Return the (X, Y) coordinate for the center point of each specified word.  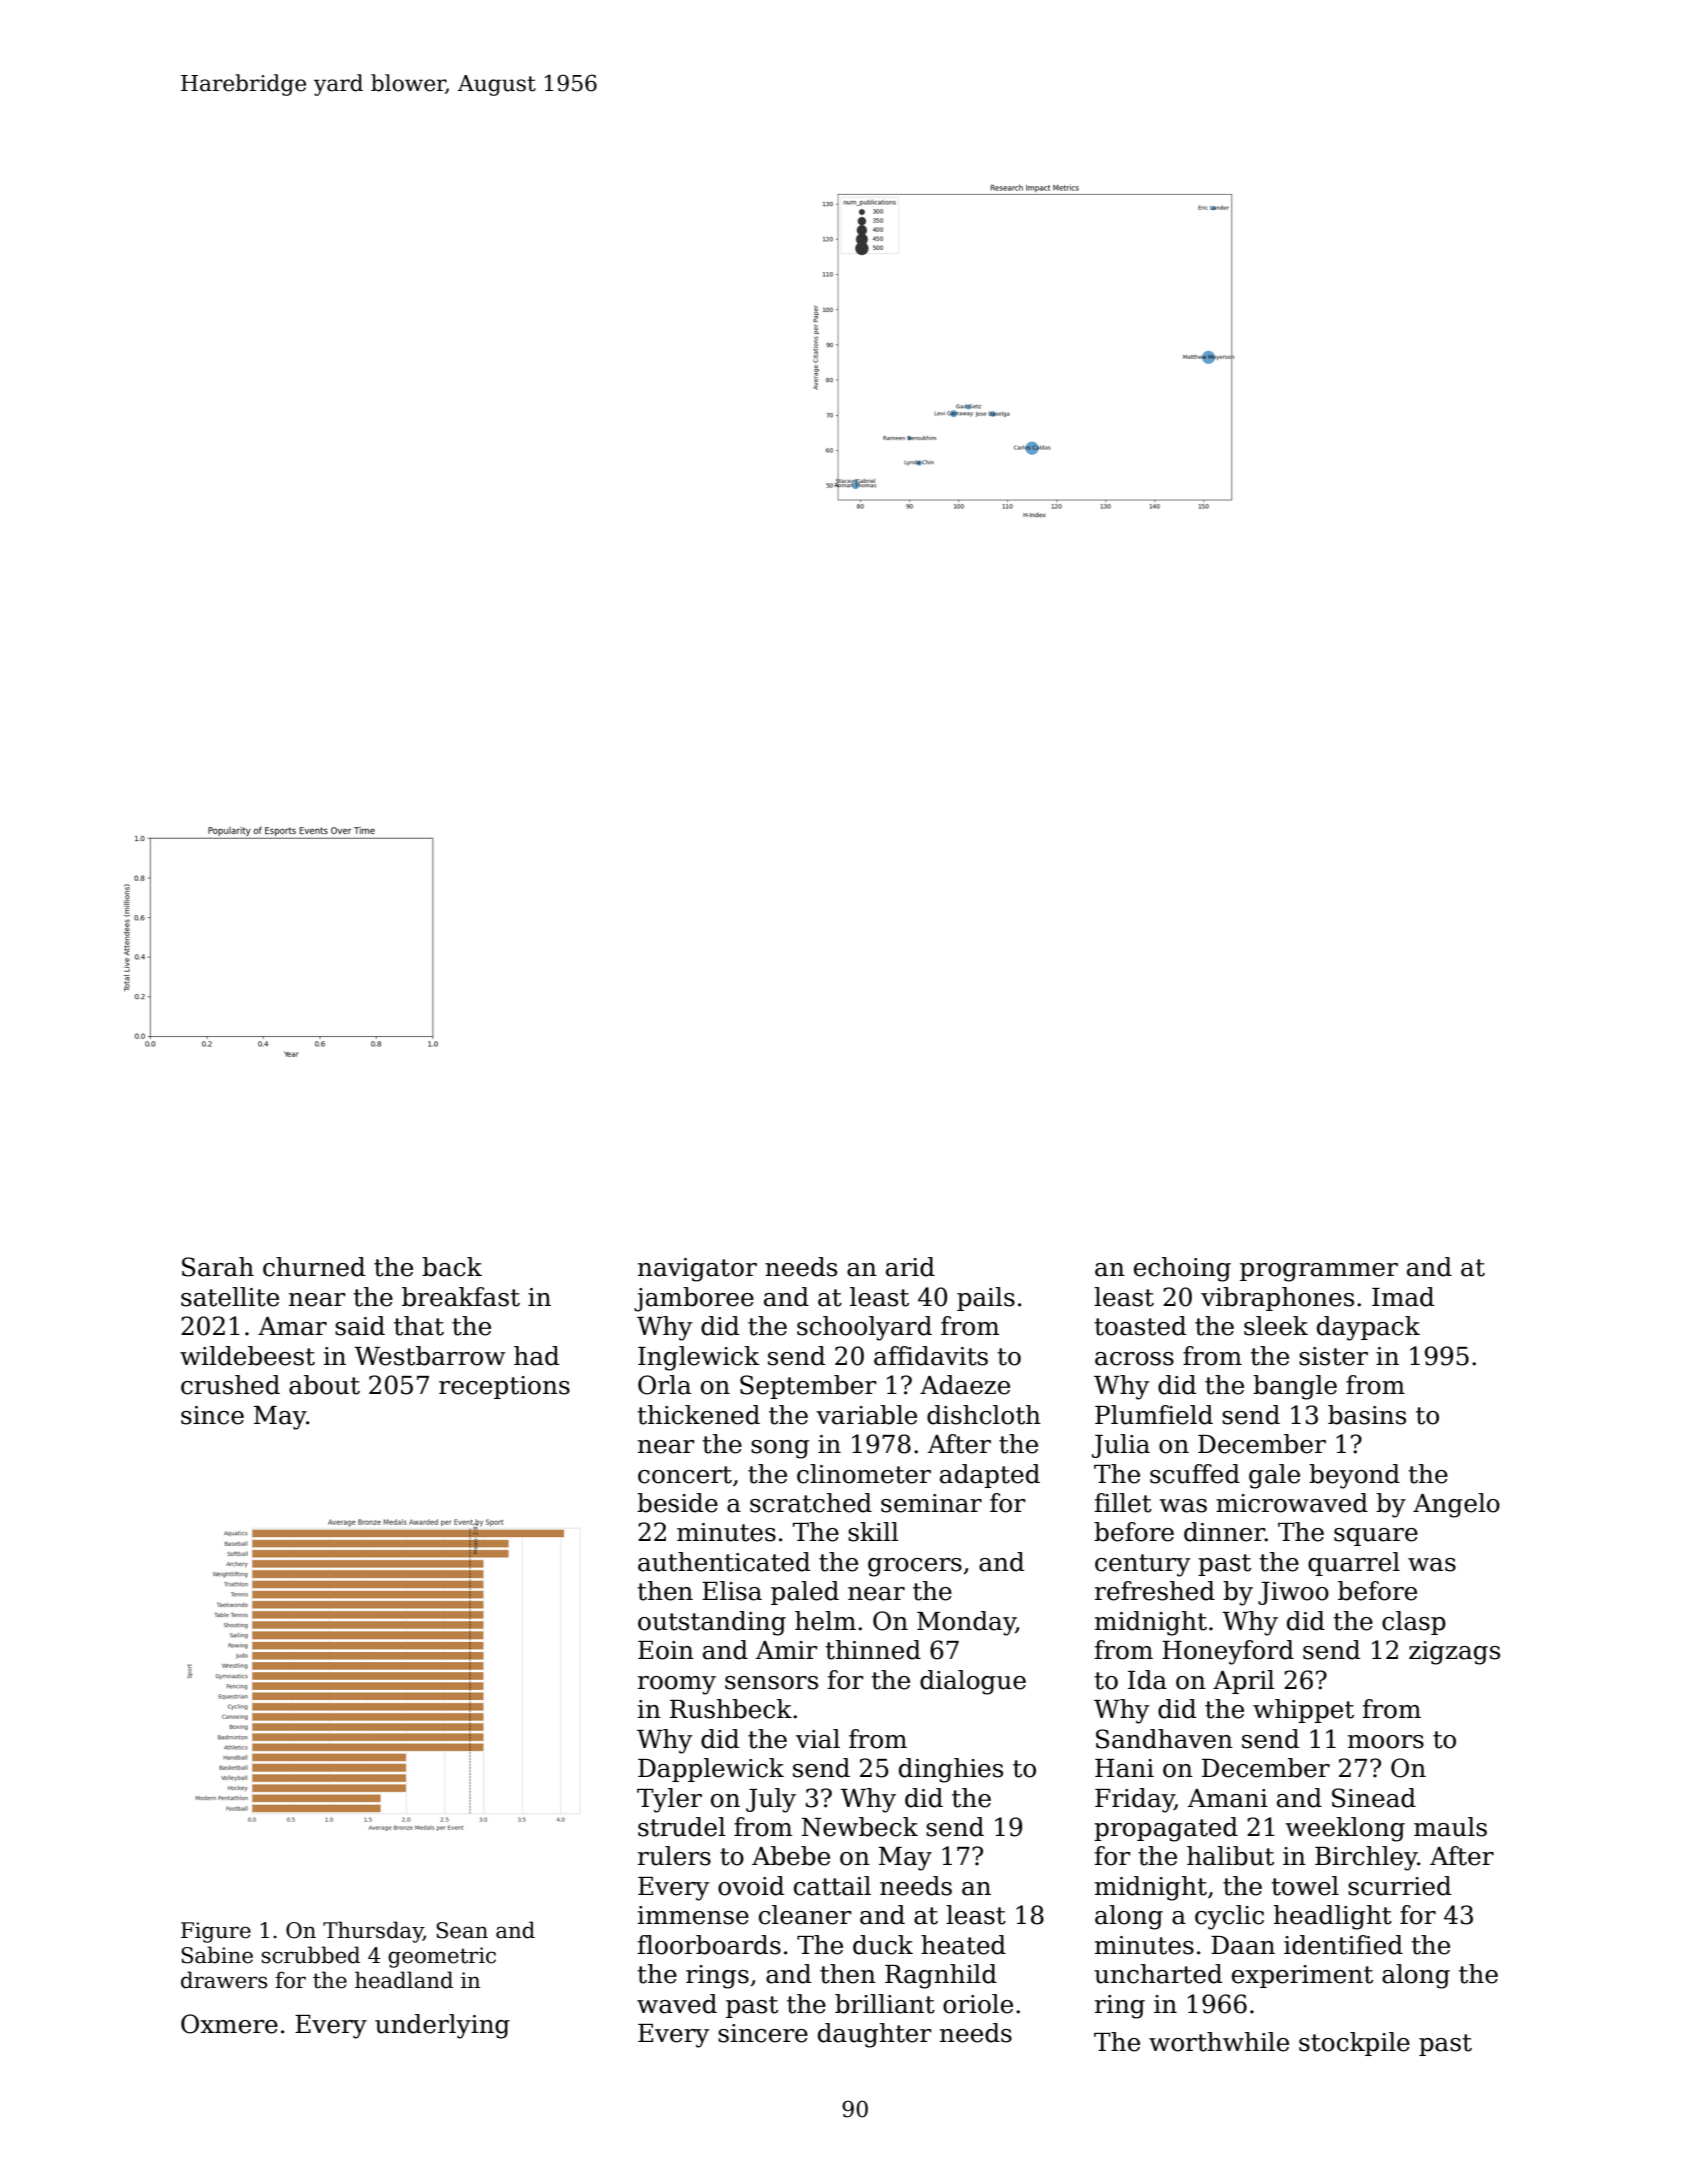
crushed (230, 1385)
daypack (1368, 1328)
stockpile (1354, 2044)
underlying (442, 2026)
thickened (698, 1415)
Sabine (217, 1955)
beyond (1354, 1476)
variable (866, 1415)
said (360, 1326)
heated (963, 1945)
